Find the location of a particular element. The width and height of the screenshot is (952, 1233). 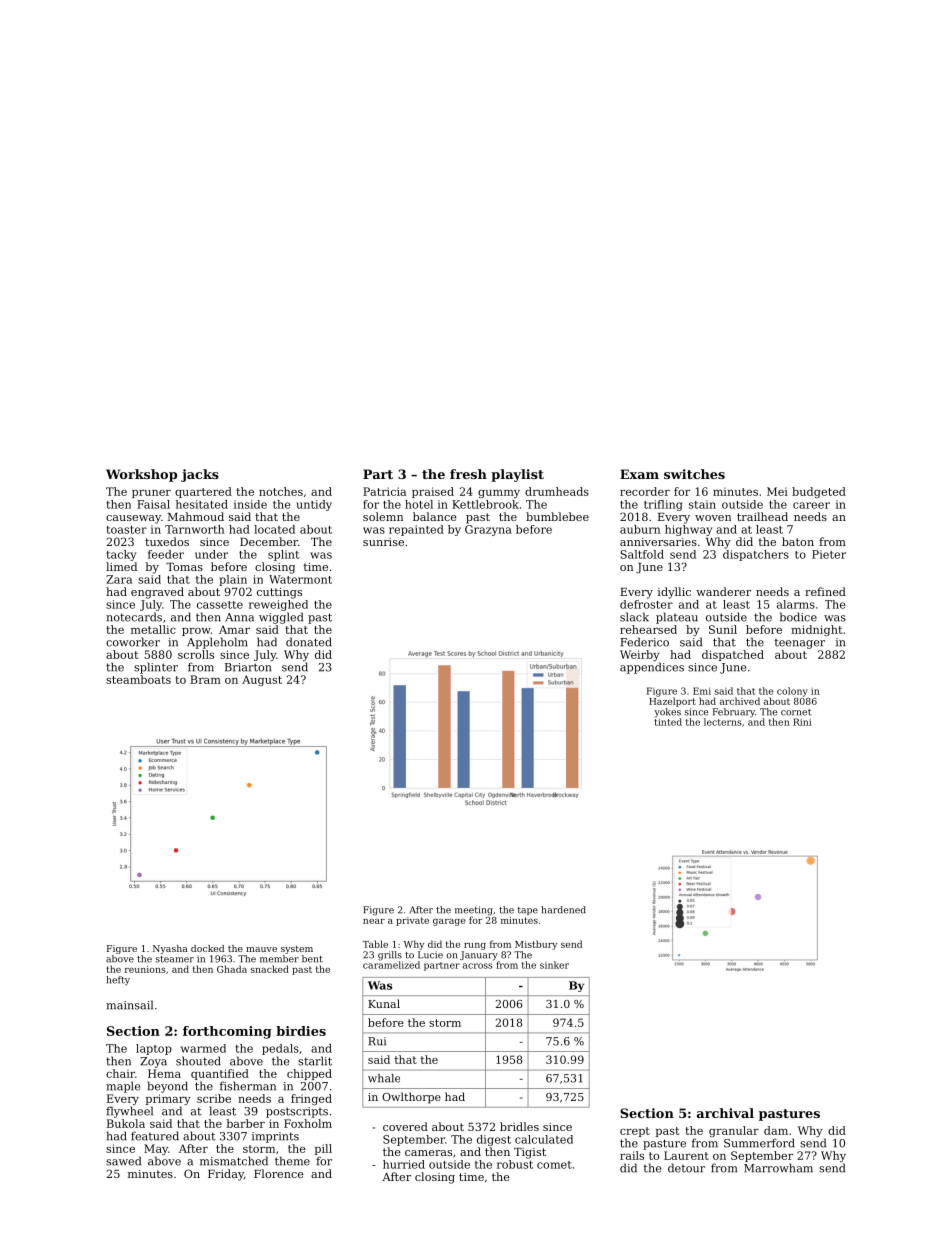

scribe is located at coordinates (214, 1098).
